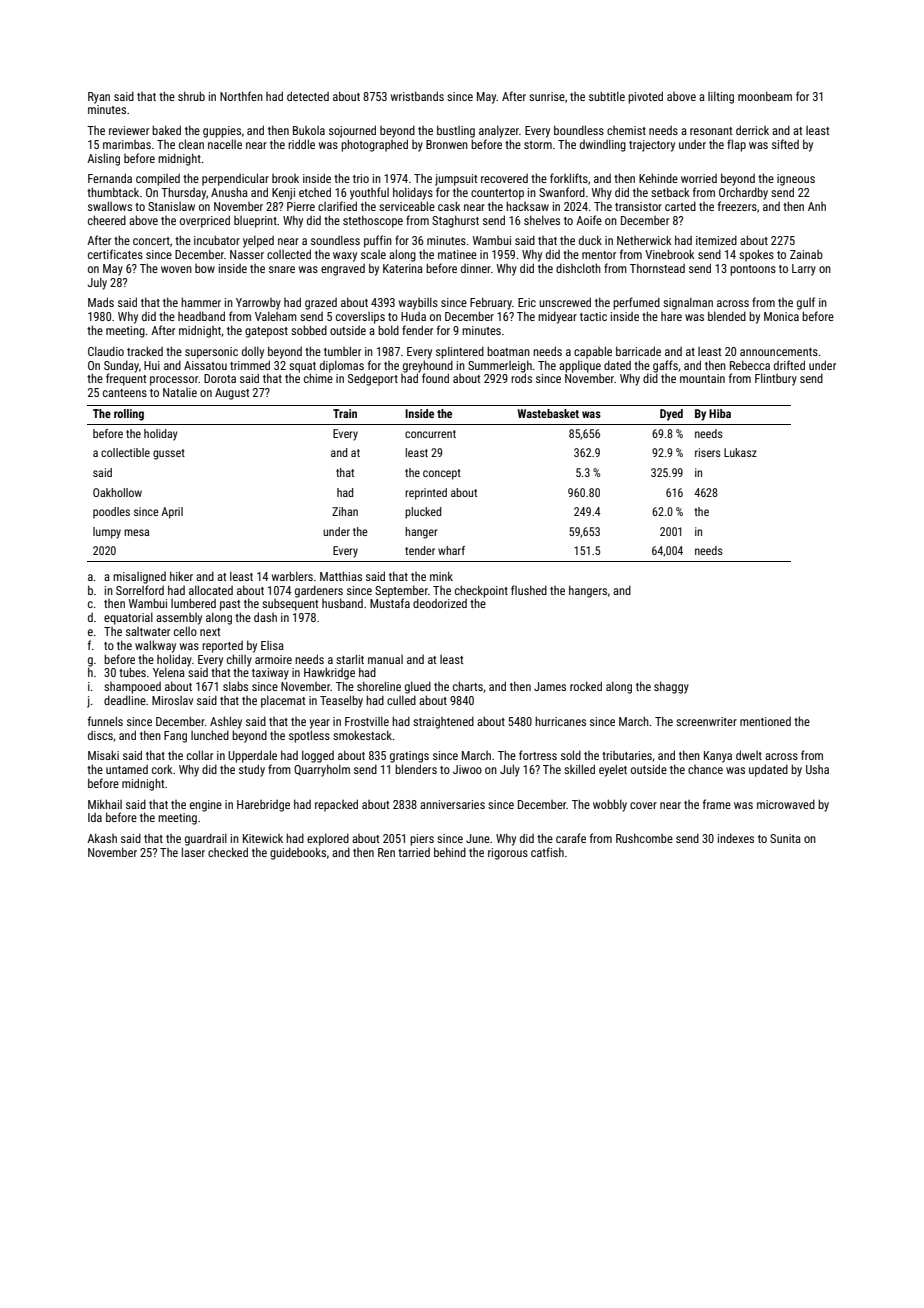  What do you see at coordinates (127, 144) in the document?
I see `marimbas` at bounding box center [127, 144].
